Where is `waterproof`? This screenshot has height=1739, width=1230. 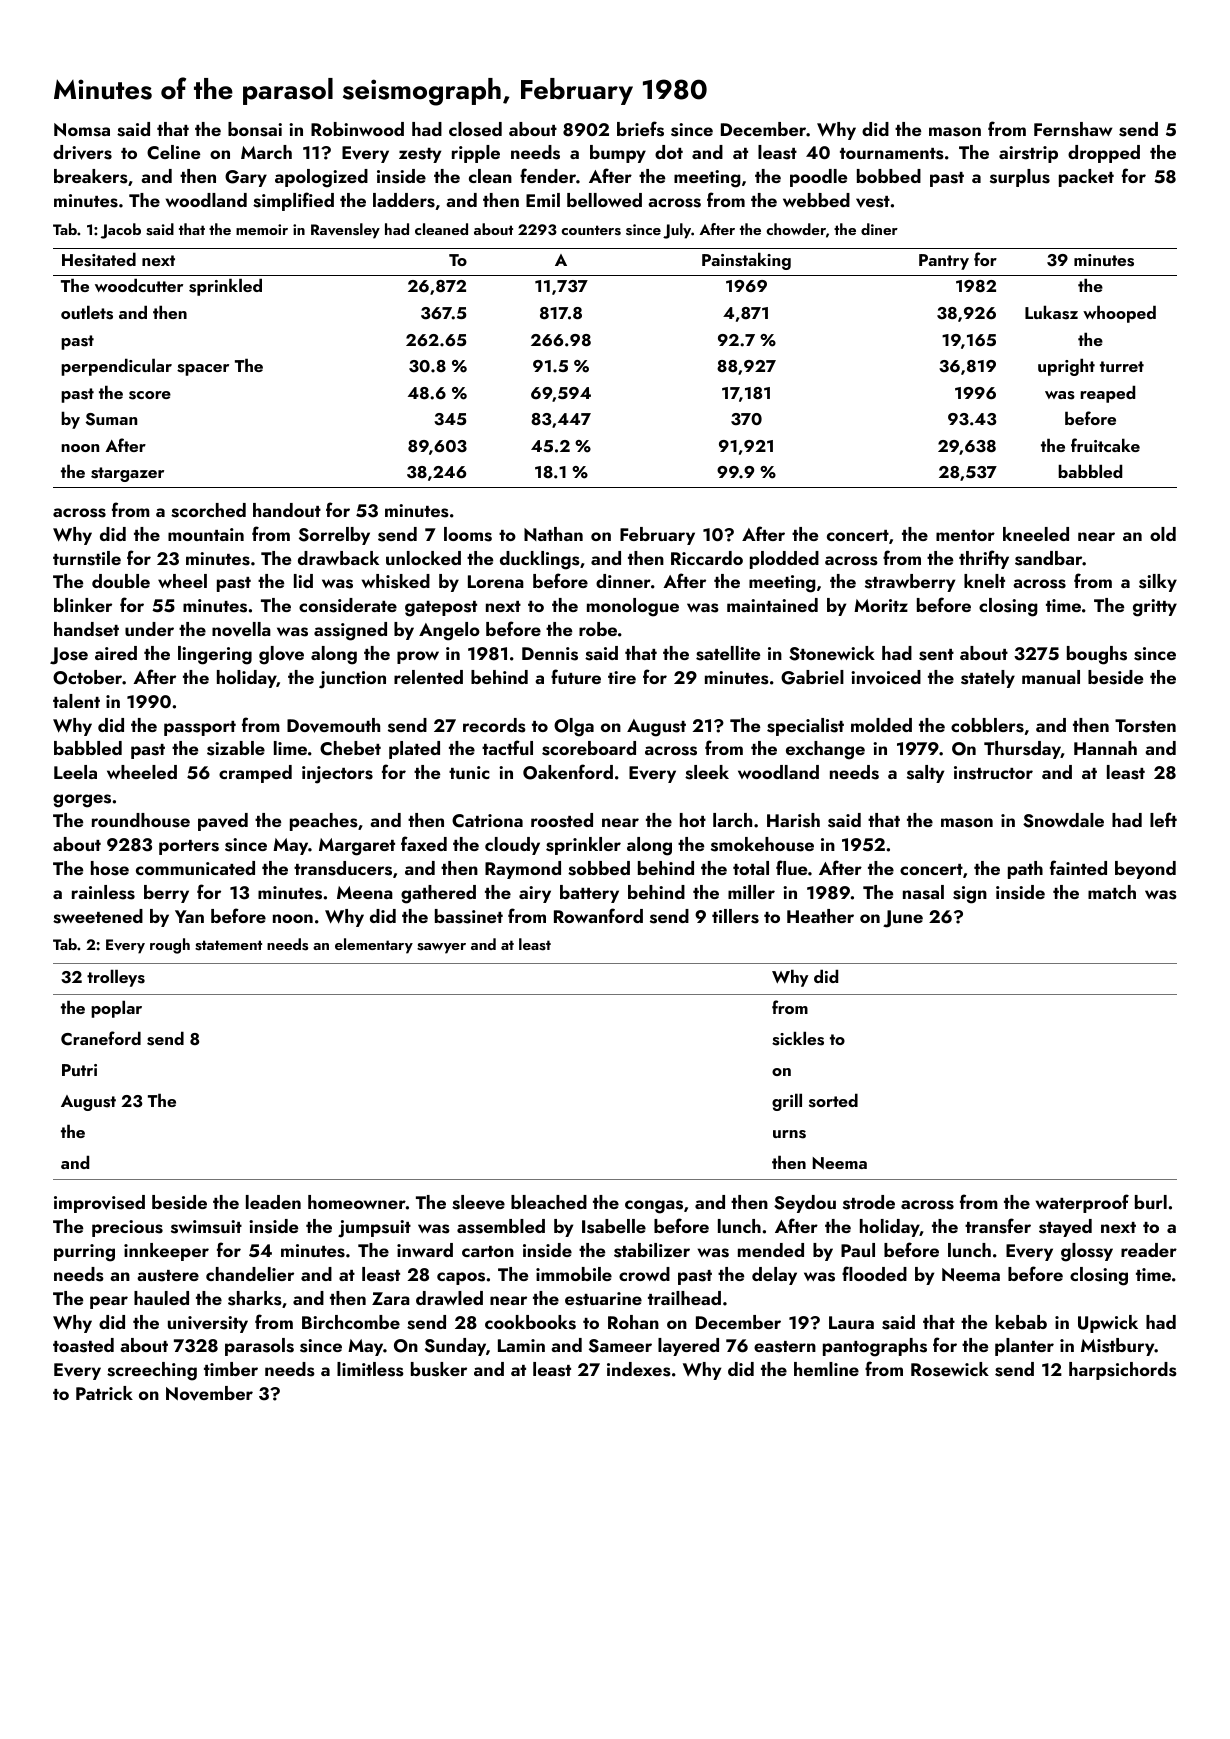
waterproof is located at coordinates (1082, 1203).
